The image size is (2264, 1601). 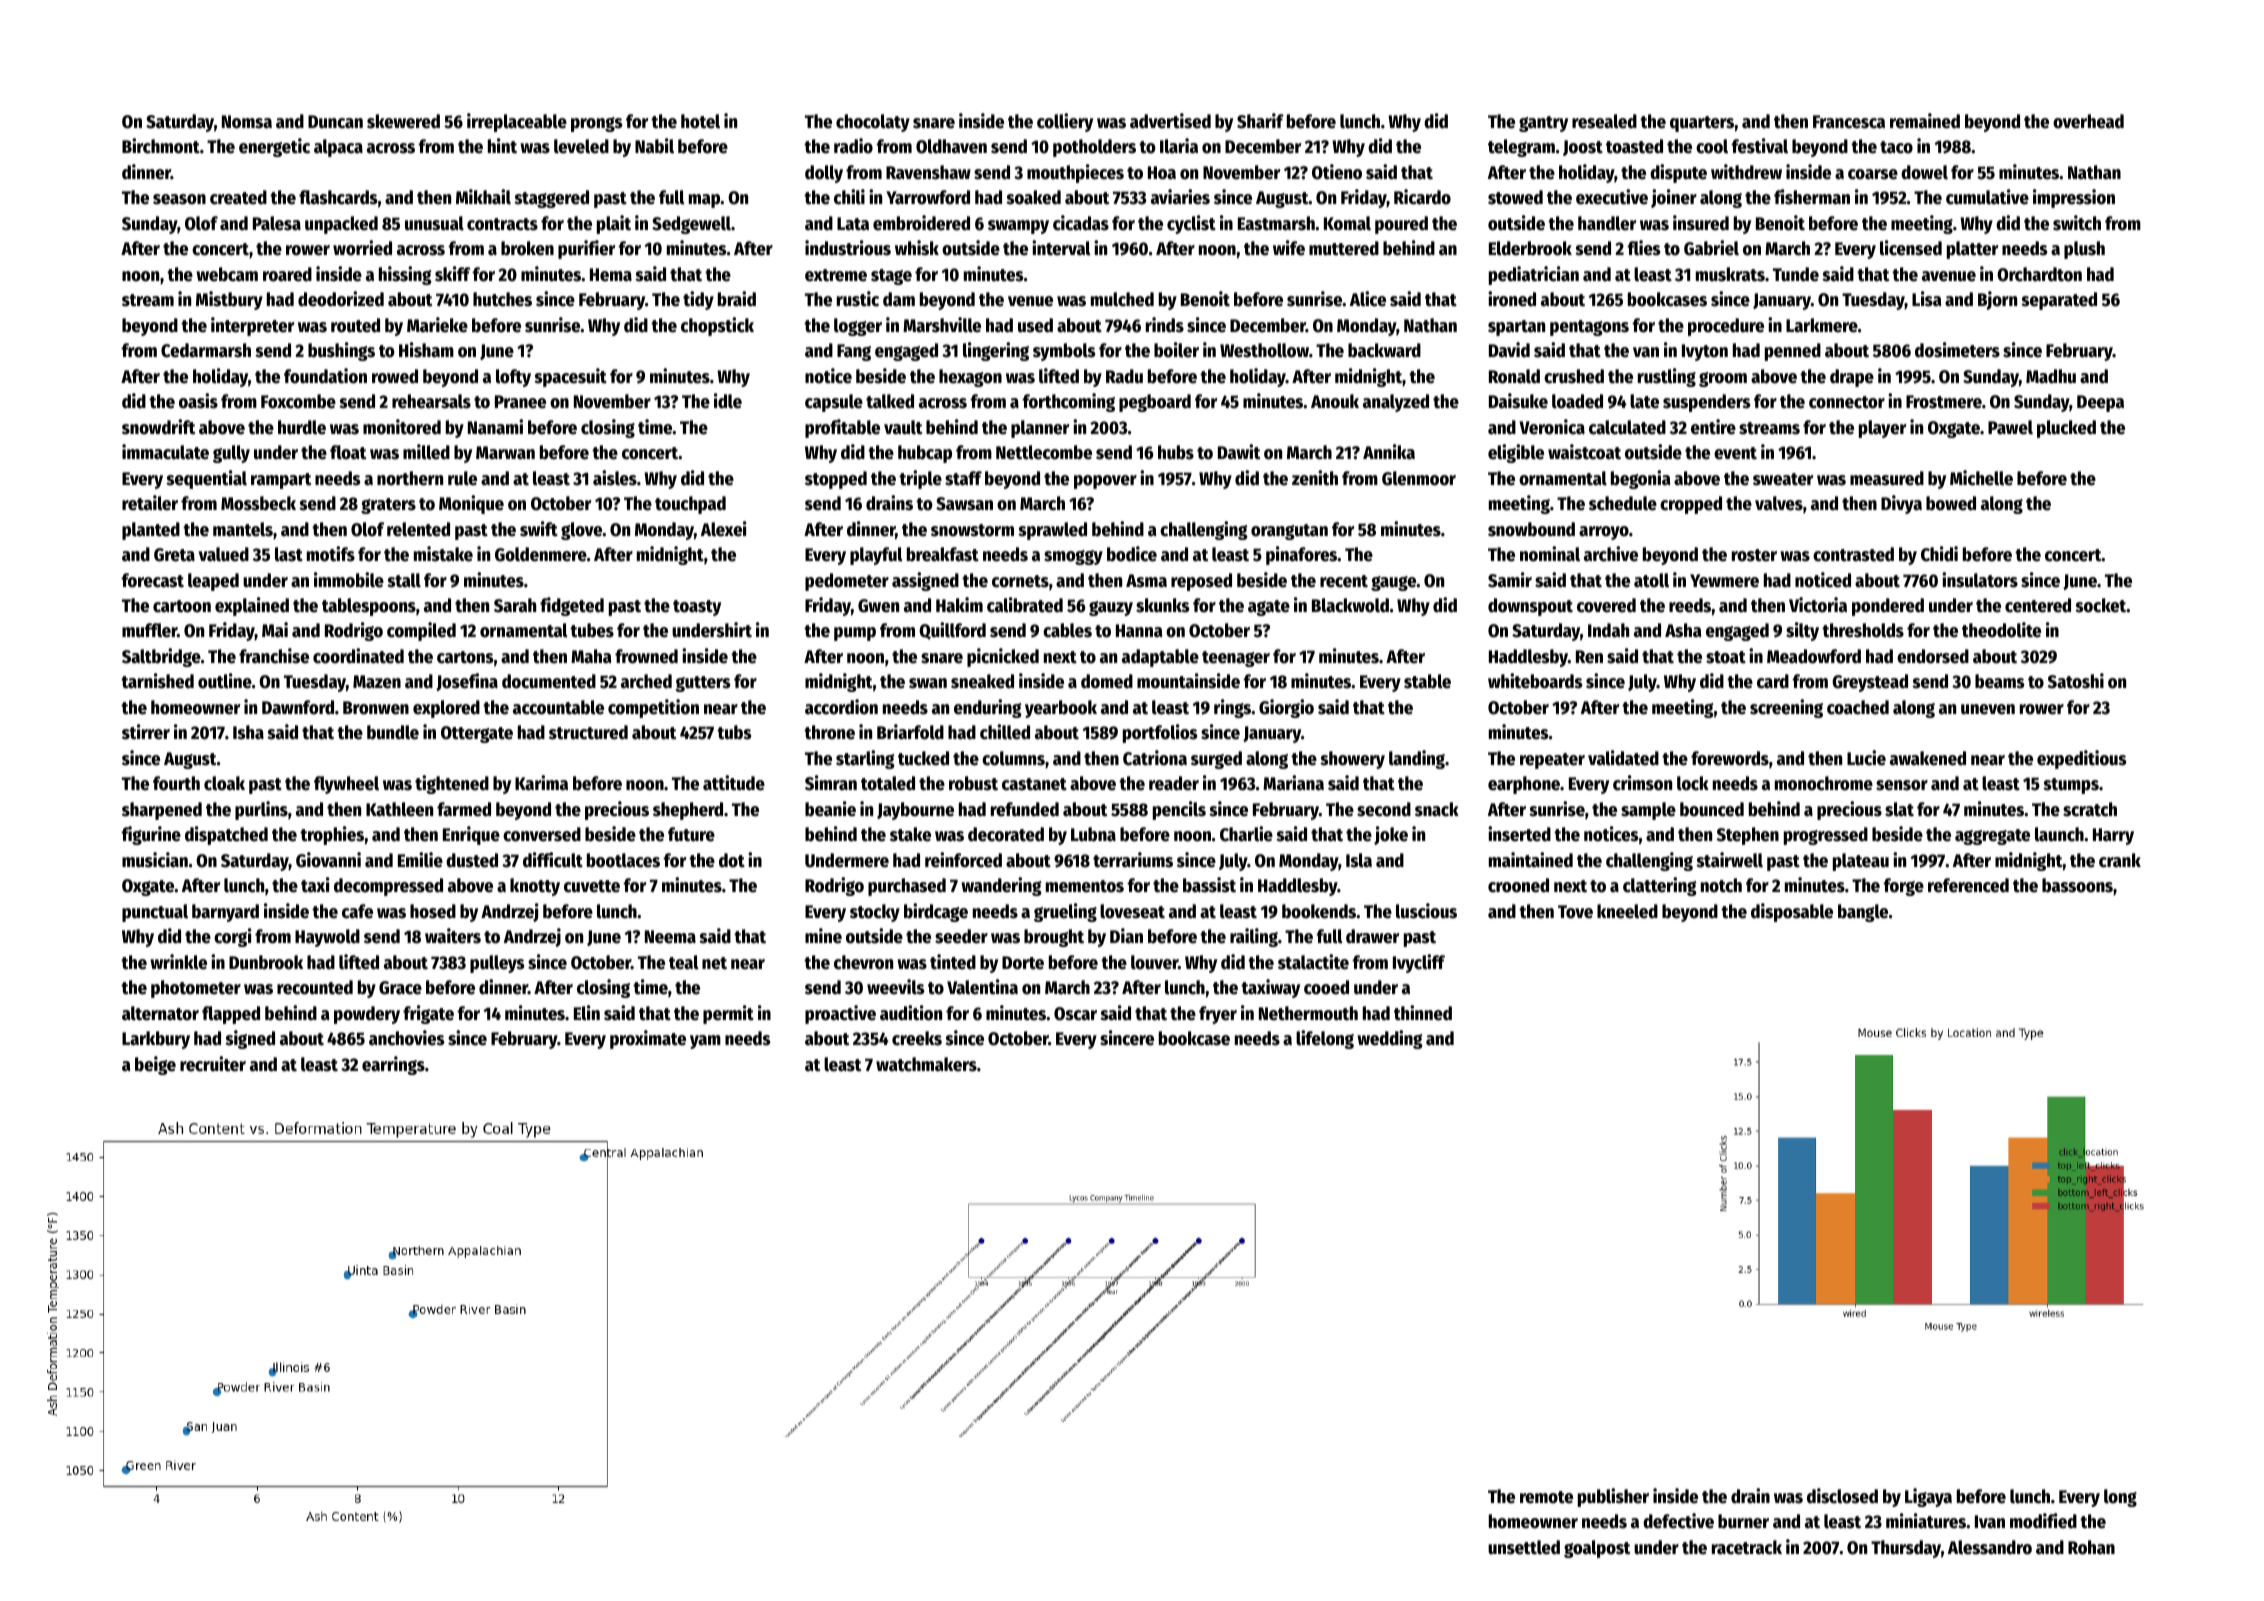 I want to click on retailer, so click(x=150, y=503).
